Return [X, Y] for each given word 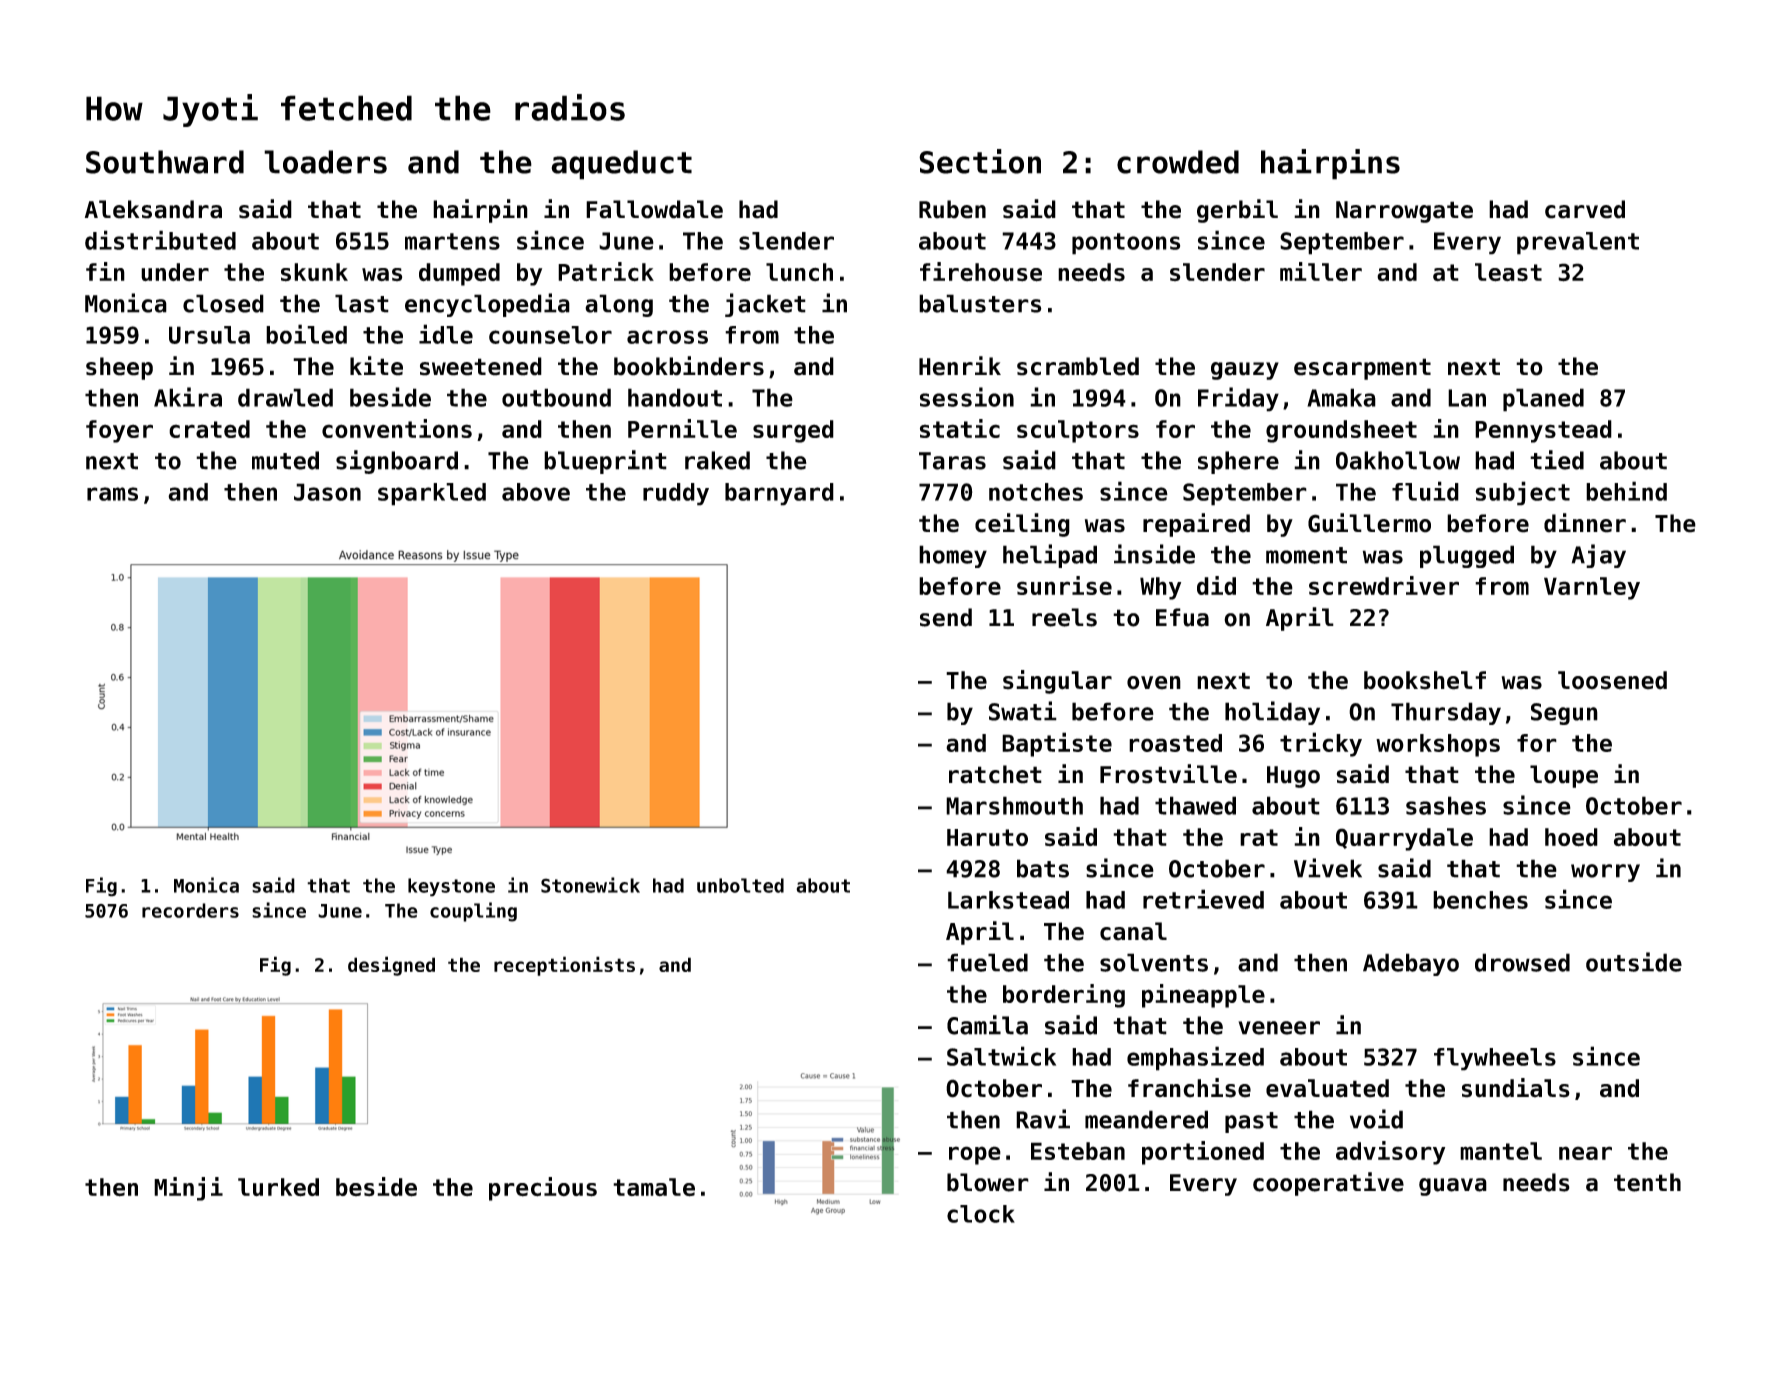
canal [1133, 931]
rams [112, 494]
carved [1585, 209]
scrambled [1078, 366]
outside [1634, 962]
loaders [325, 162]
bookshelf [1425, 680]
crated [209, 429]
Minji [188, 1189]
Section [980, 161]
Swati [1023, 711]
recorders [190, 910]
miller [1321, 272]
